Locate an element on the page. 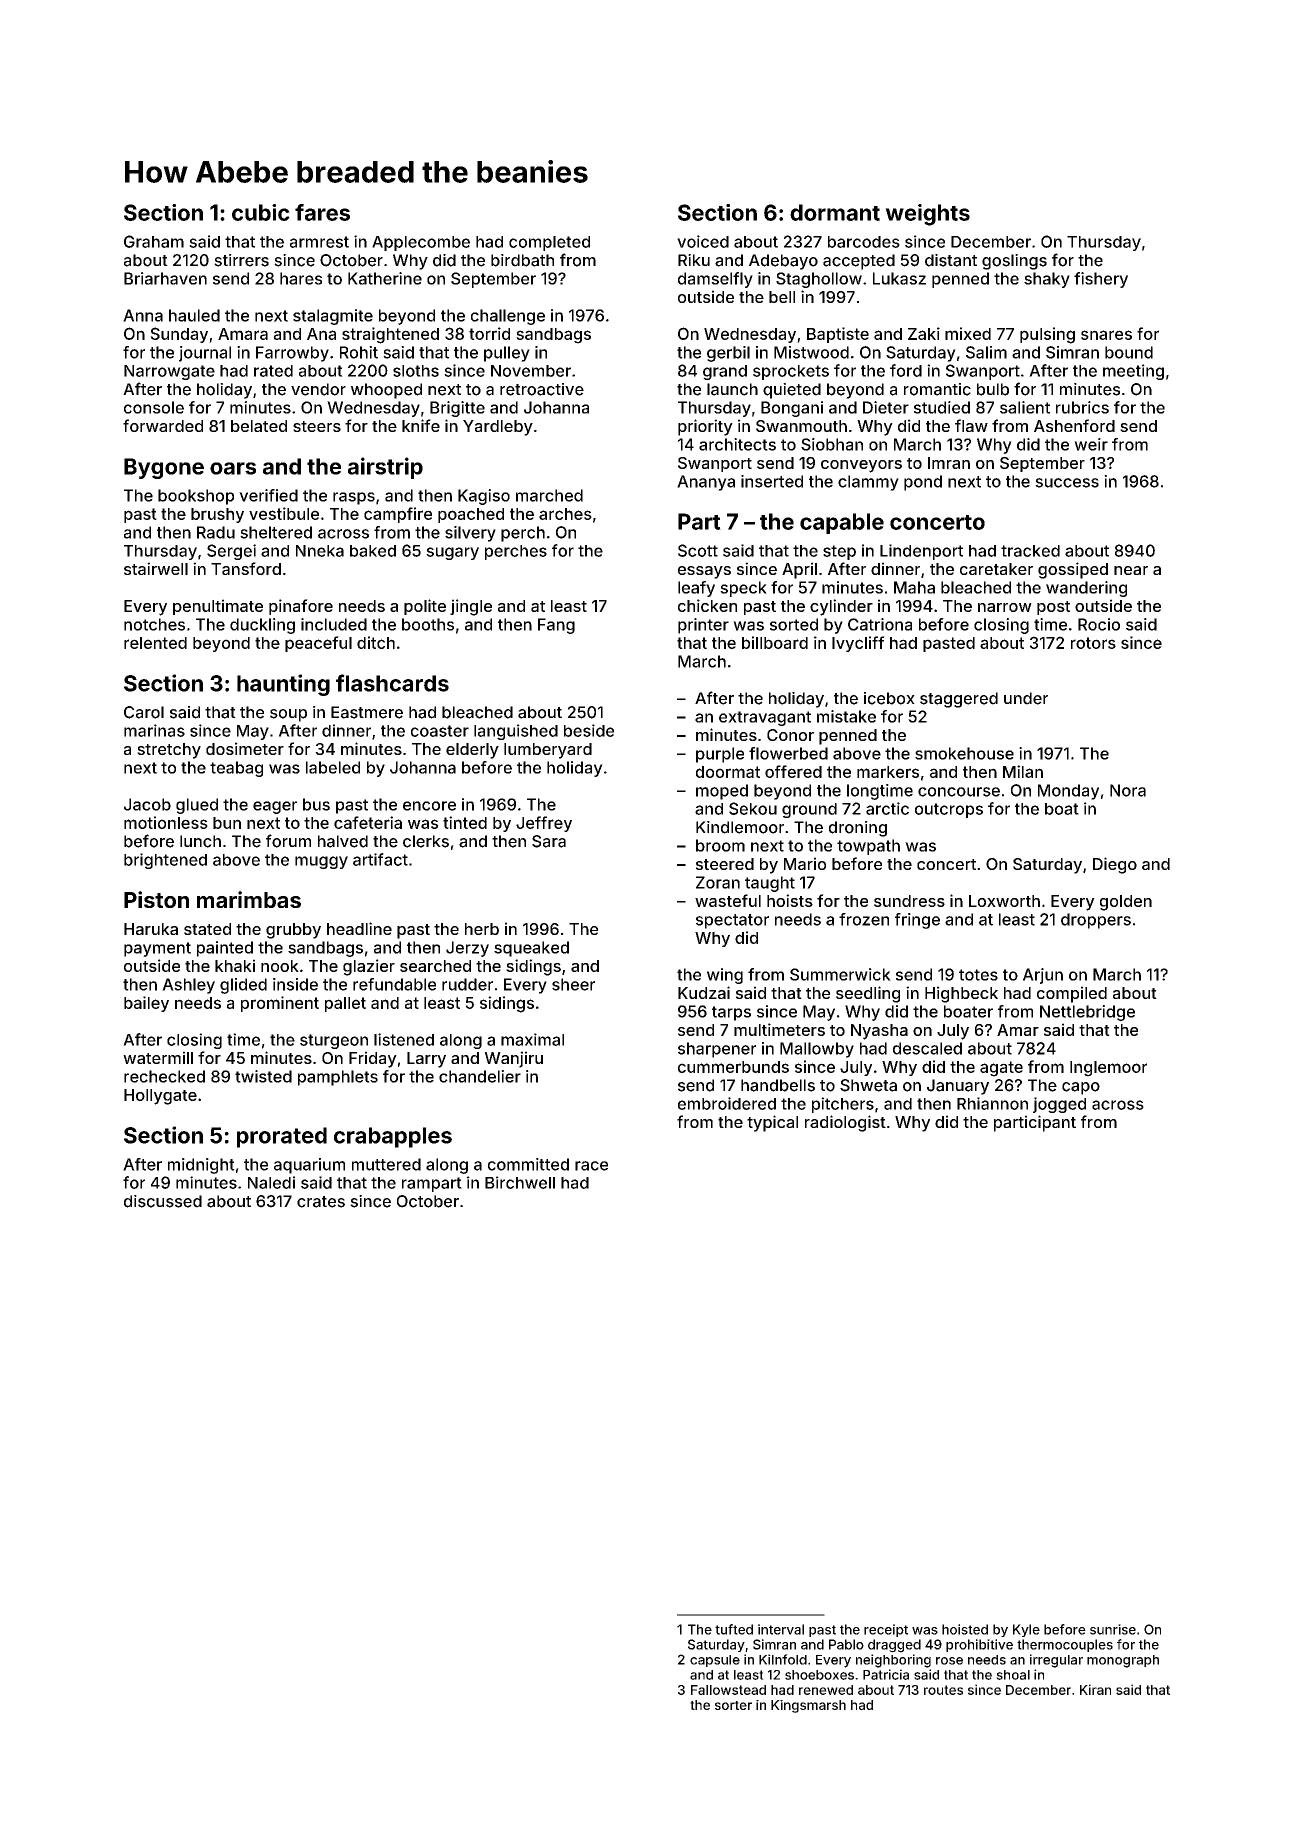 This document has height=1831, width=1295. Birchwell is located at coordinates (520, 1182).
